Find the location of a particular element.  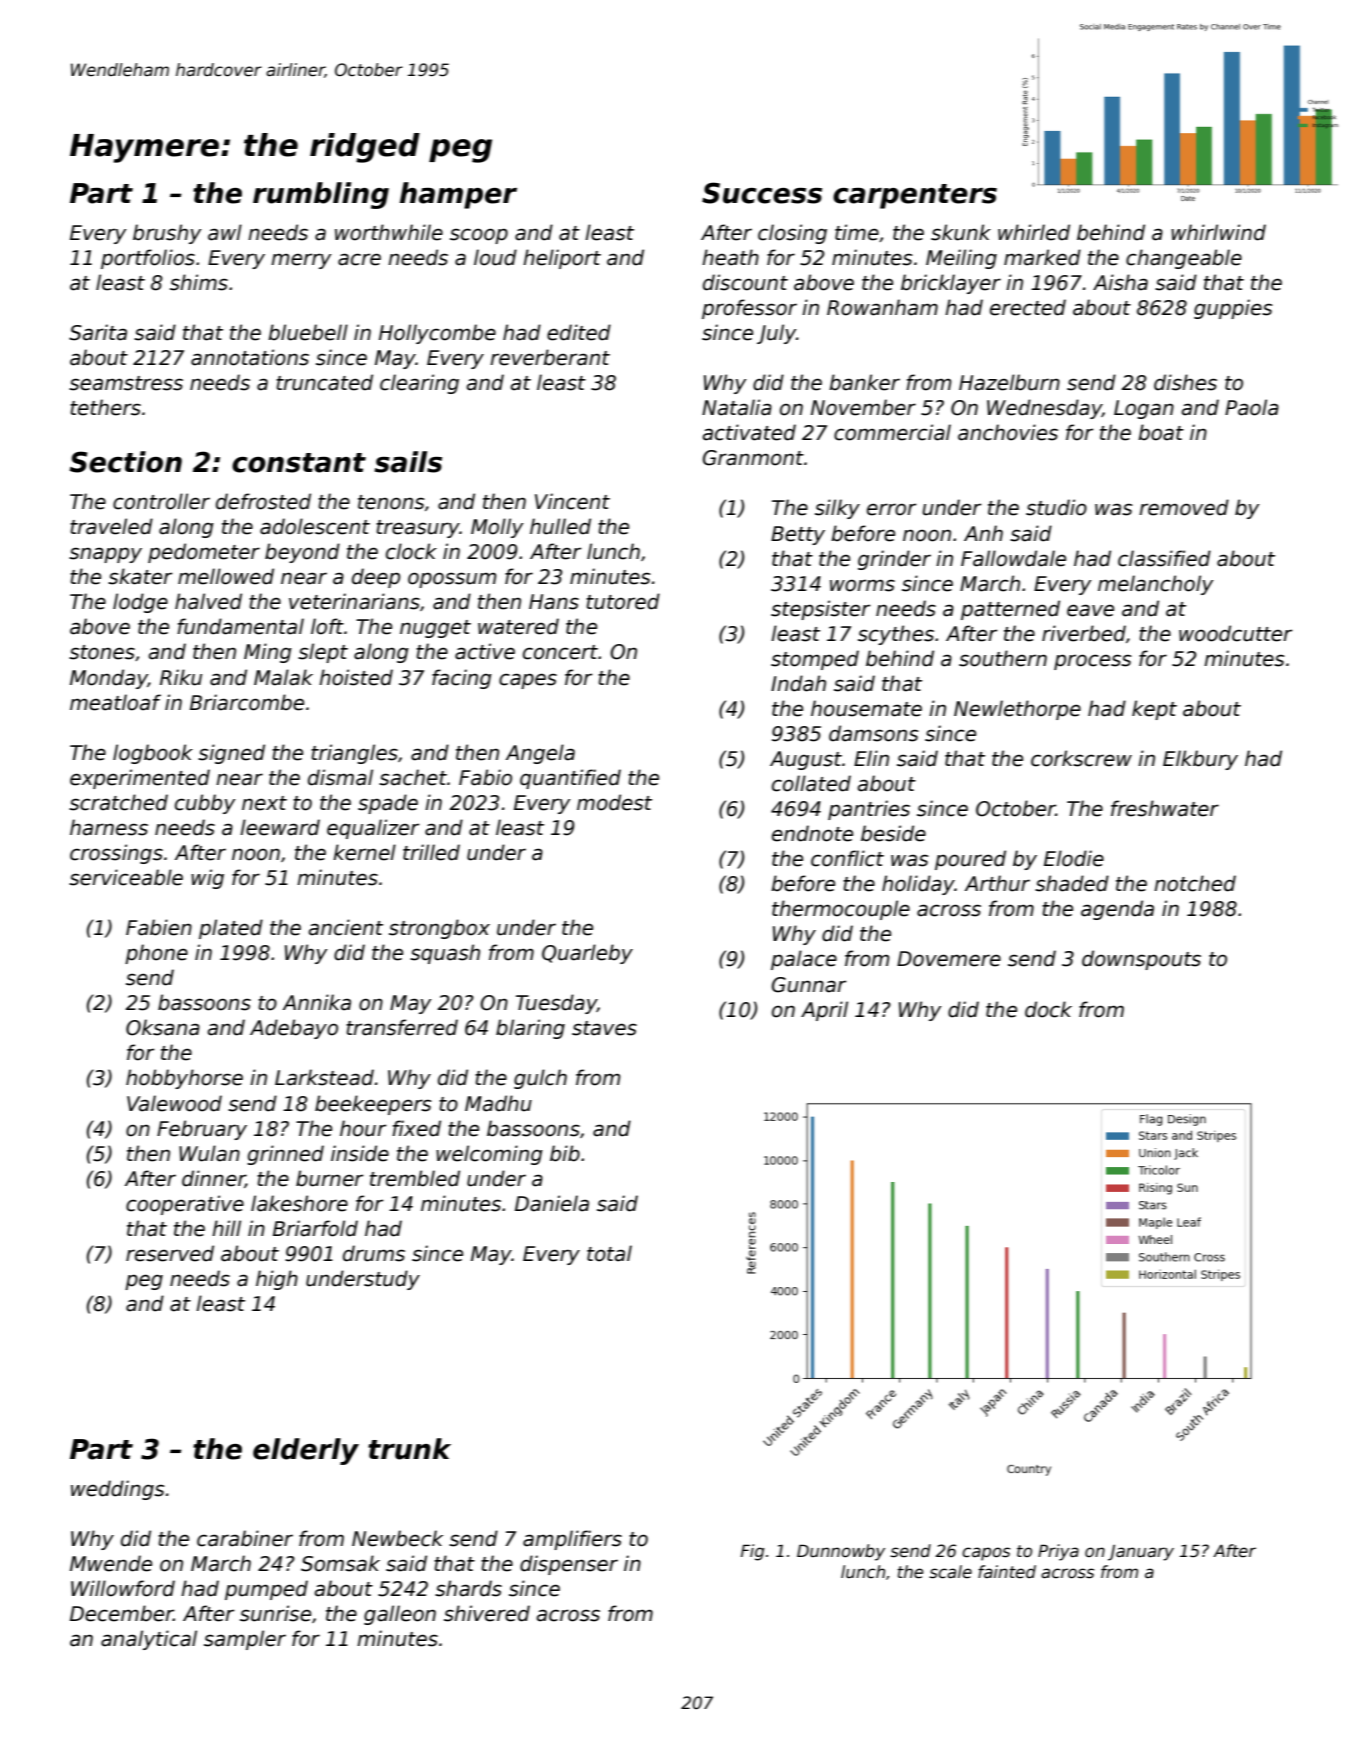

nugget is located at coordinates (435, 629).
